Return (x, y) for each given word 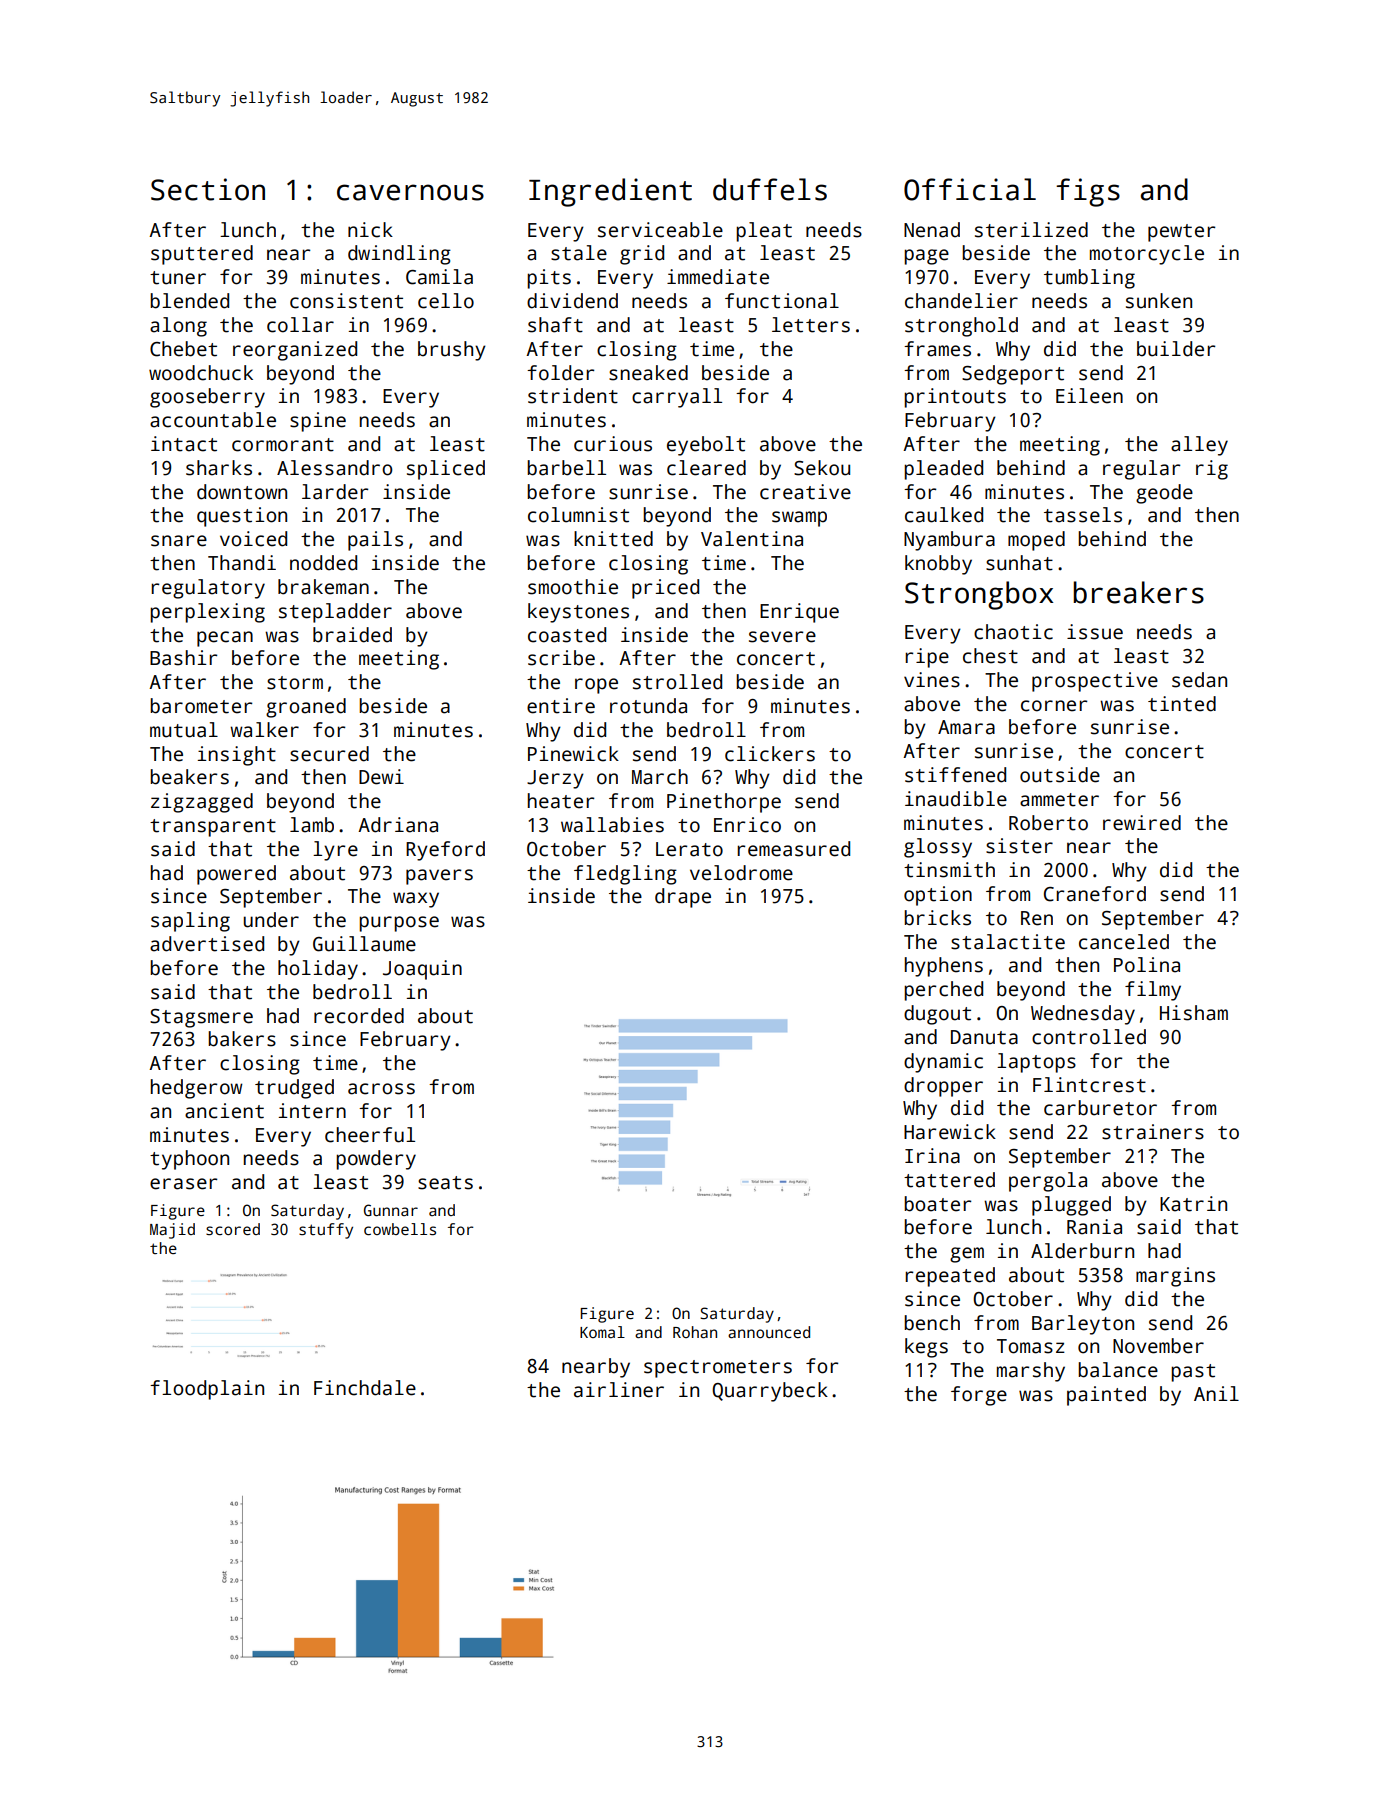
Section (208, 189)
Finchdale (365, 1388)
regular (1141, 470)
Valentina (752, 539)
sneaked (648, 373)
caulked (944, 515)
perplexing (207, 613)
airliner (619, 1390)
